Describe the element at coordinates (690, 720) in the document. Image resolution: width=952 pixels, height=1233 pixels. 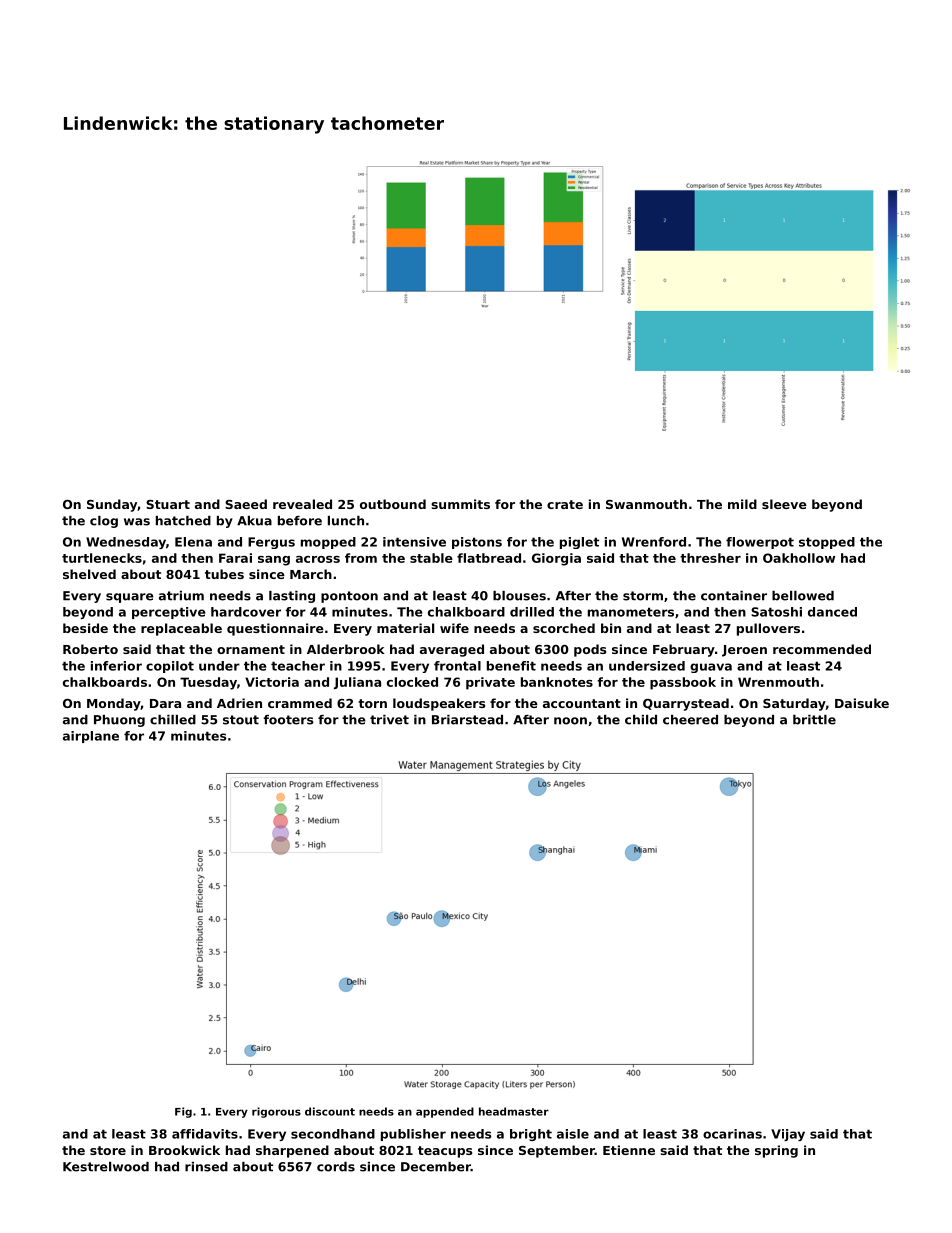
I see `cheered` at that location.
